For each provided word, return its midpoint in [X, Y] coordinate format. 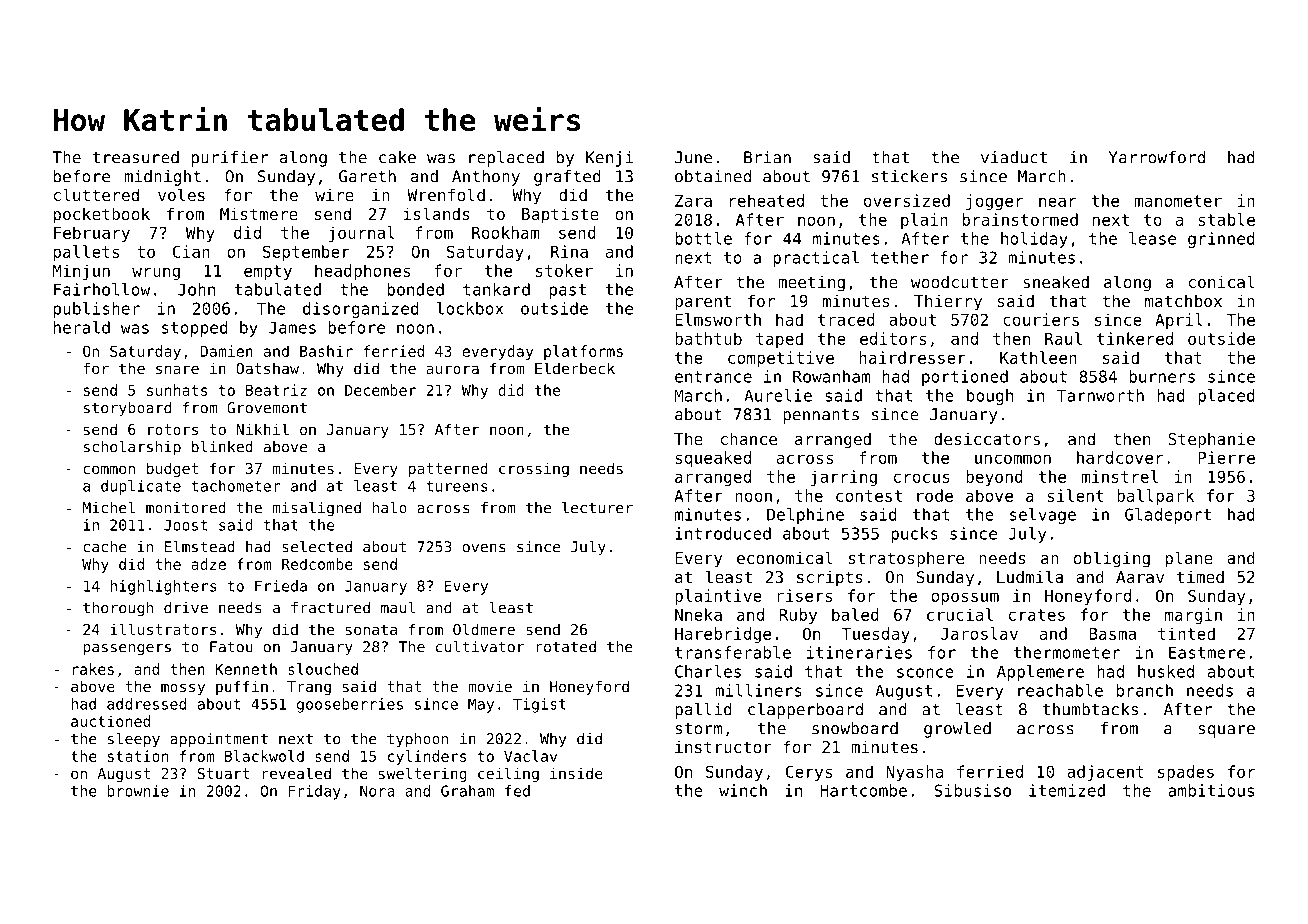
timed [1200, 576]
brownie [138, 791]
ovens [484, 548]
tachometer [236, 486]
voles [181, 194]
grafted [567, 178]
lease [1152, 238]
